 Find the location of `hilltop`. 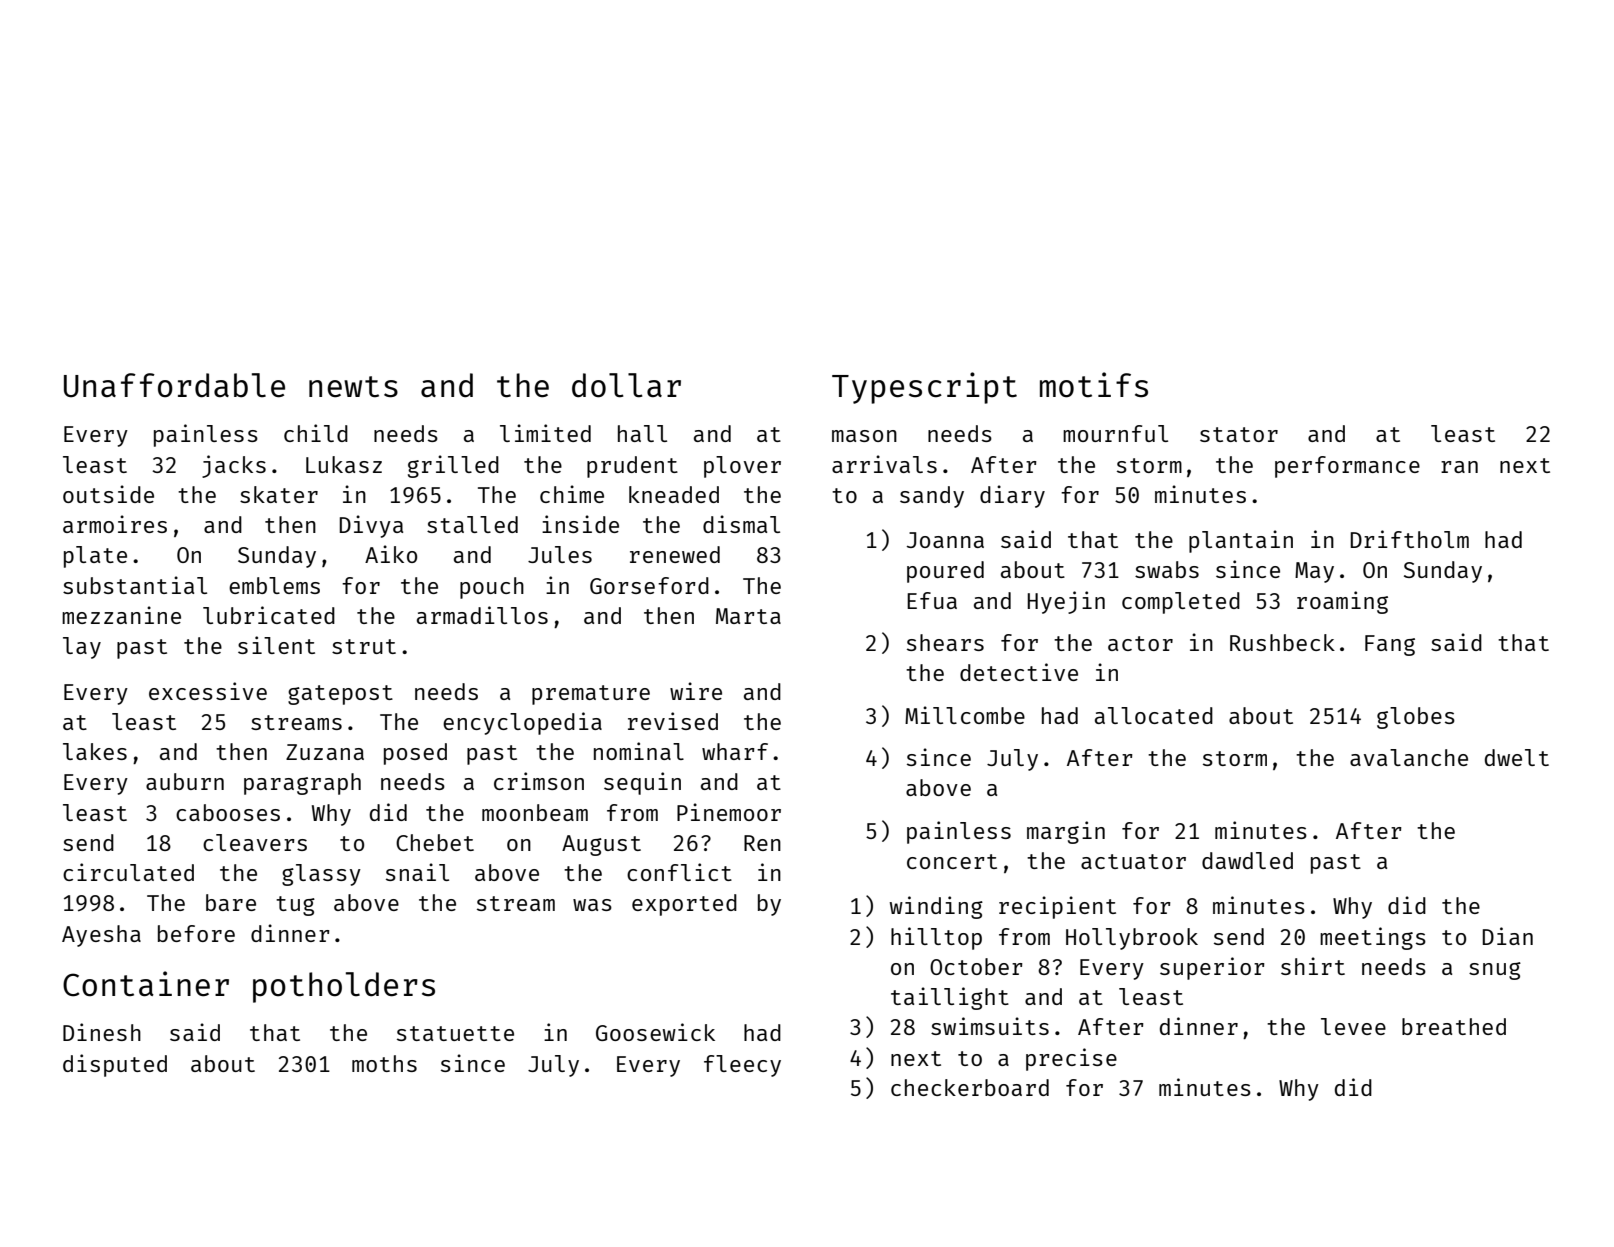

hilltop is located at coordinates (936, 938).
